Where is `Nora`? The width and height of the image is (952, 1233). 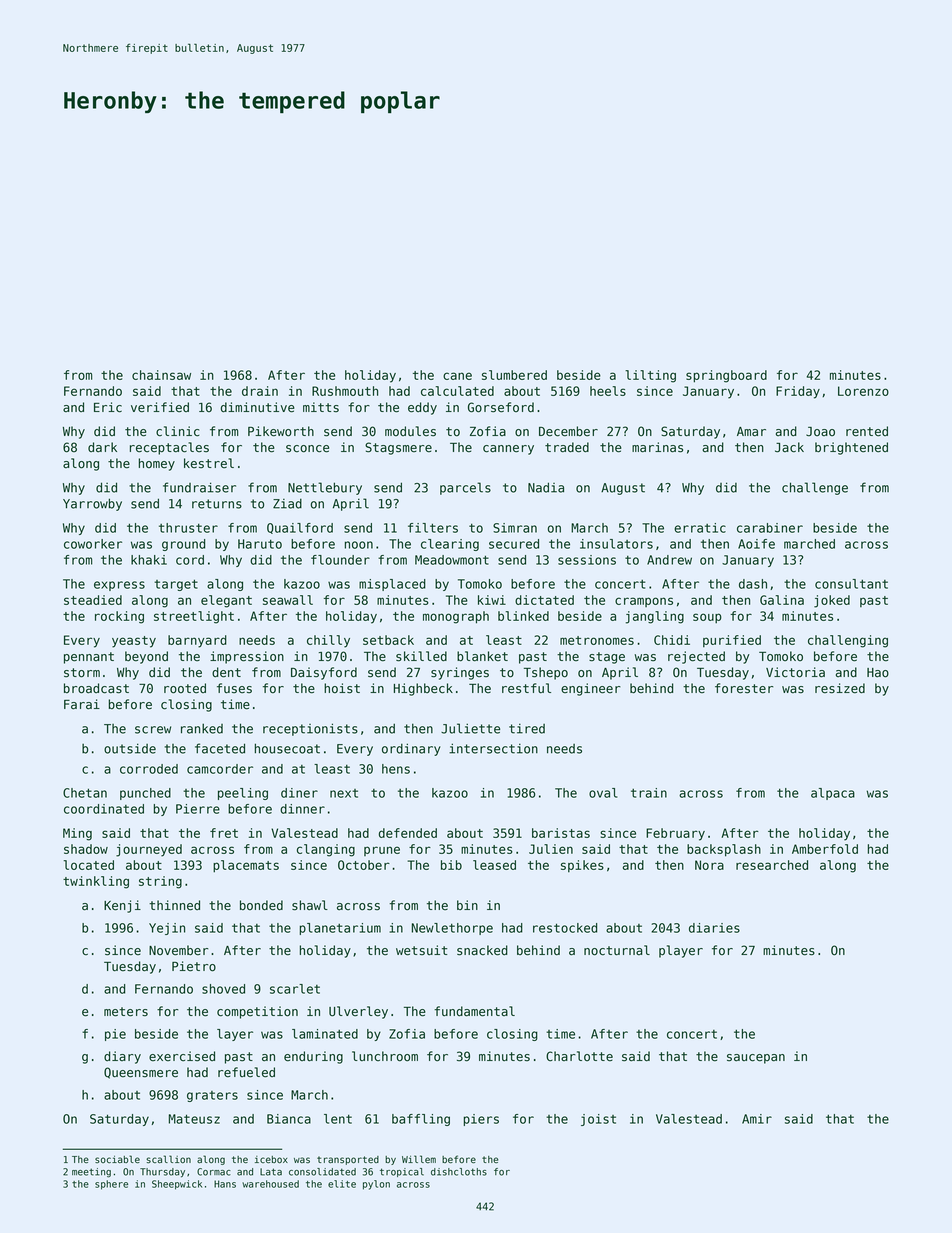
Nora is located at coordinates (709, 865).
